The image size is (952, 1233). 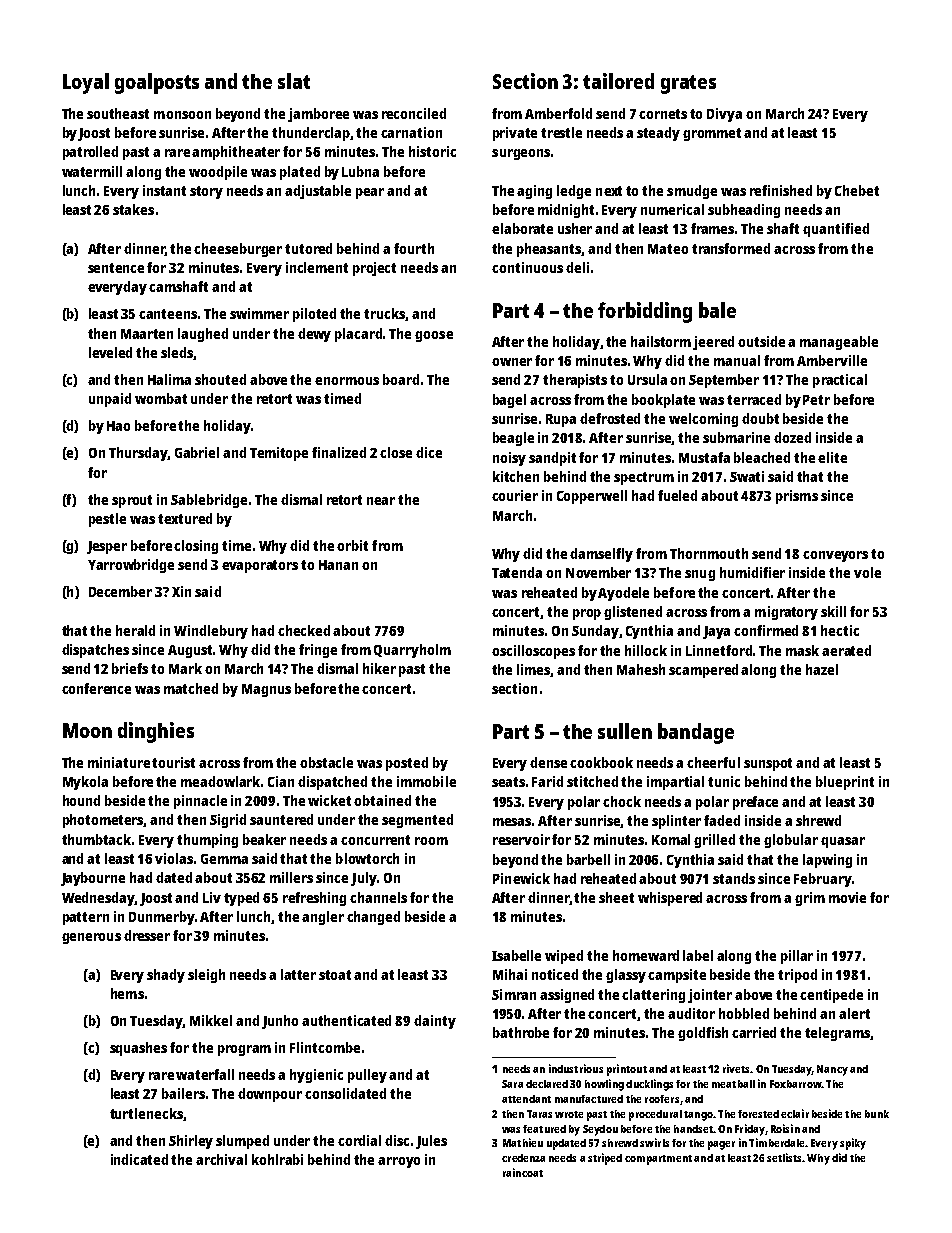 I want to click on indicated, so click(x=139, y=1159).
